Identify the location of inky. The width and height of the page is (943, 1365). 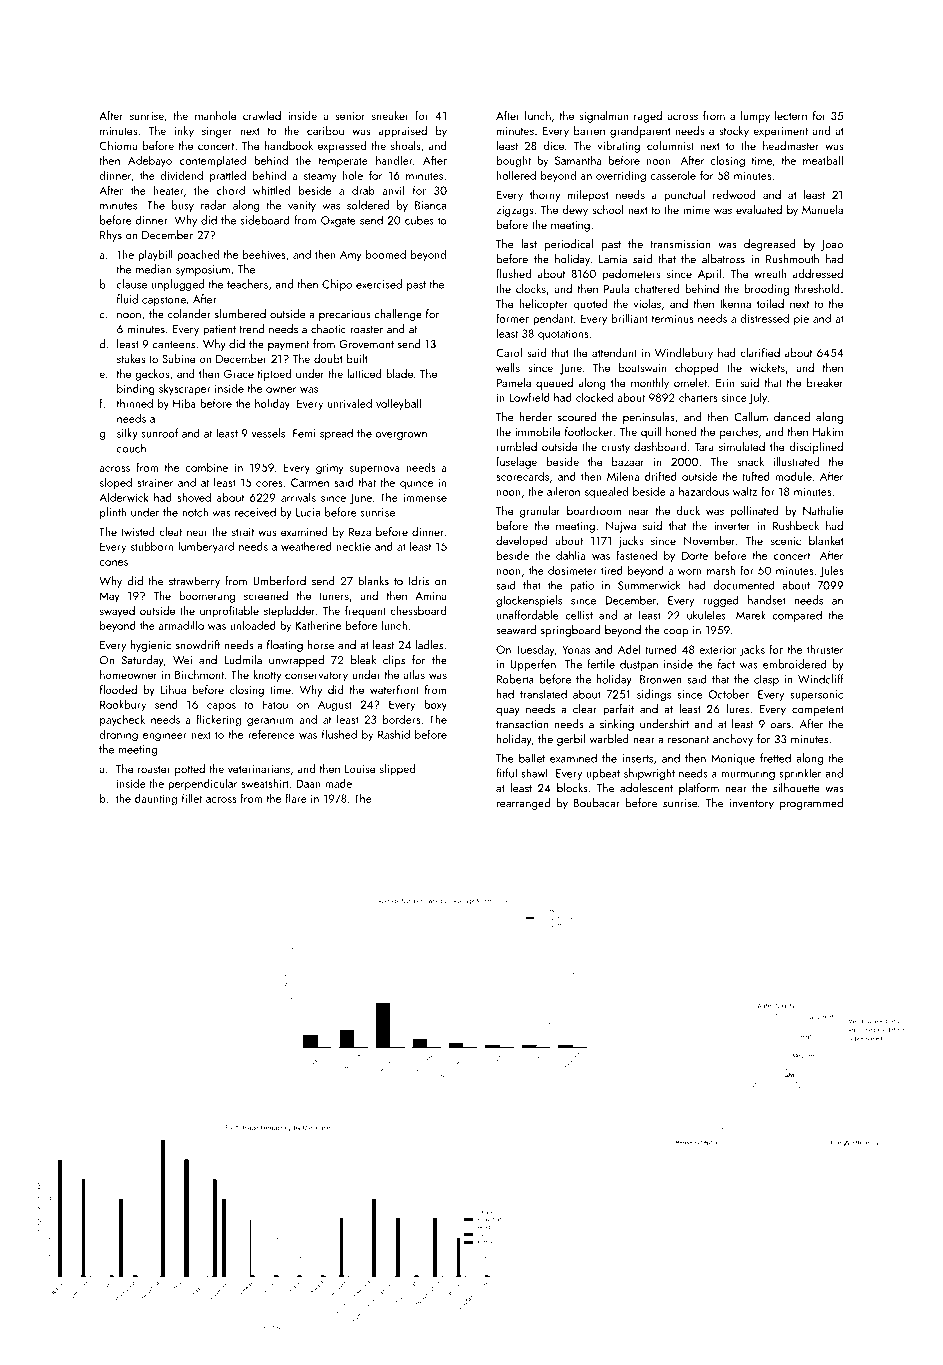
(184, 132).
